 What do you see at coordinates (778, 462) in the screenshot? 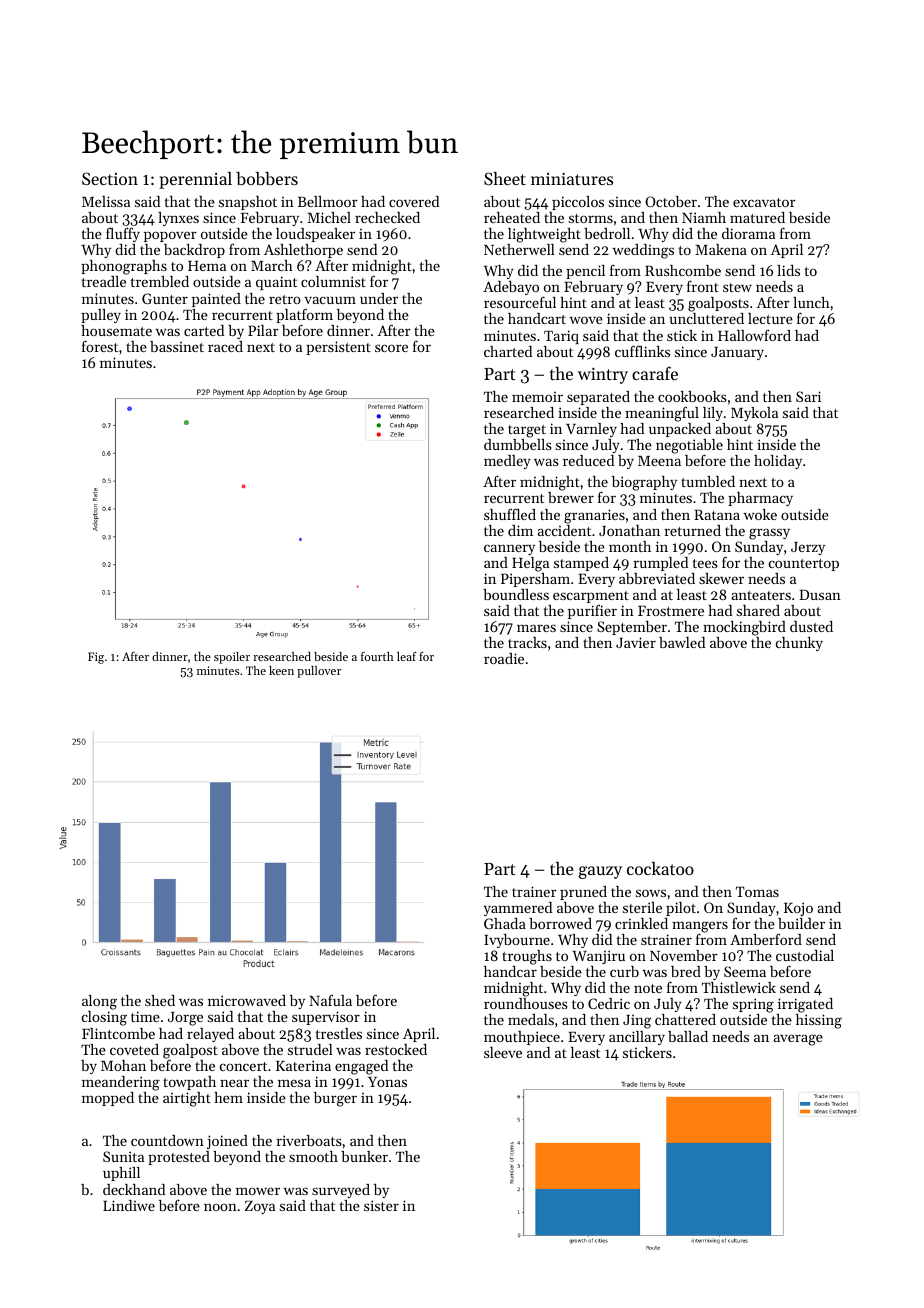
I see `holiday` at bounding box center [778, 462].
